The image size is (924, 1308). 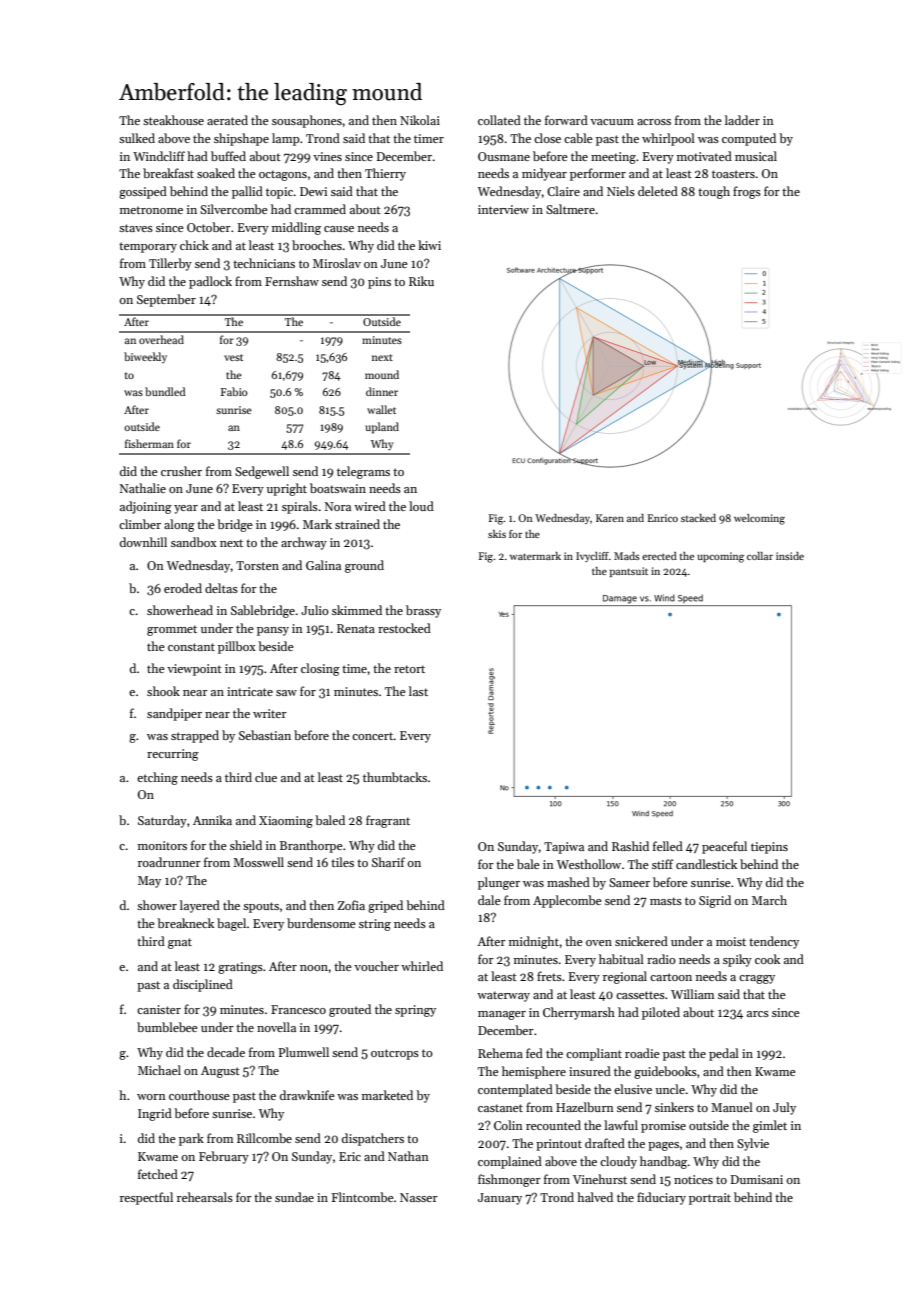 What do you see at coordinates (200, 906) in the screenshot?
I see `layered` at bounding box center [200, 906].
